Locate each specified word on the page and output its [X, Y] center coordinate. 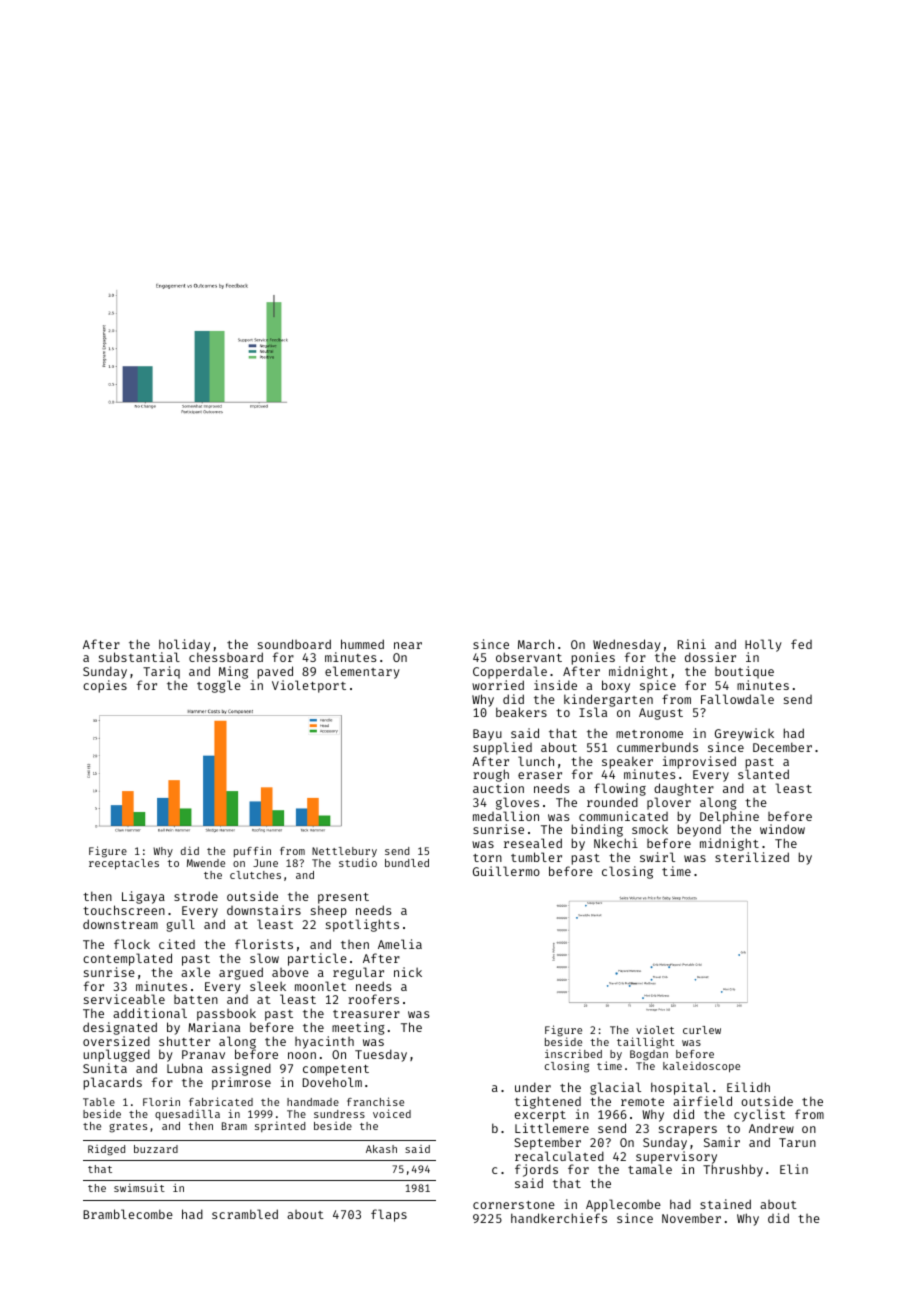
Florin [161, 1101]
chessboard [226, 657]
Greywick [744, 734]
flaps [389, 1215]
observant [529, 657]
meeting [358, 1028]
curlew [702, 1030]
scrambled [245, 1214]
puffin [252, 851]
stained [725, 1204]
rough [491, 775]
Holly [763, 645]
